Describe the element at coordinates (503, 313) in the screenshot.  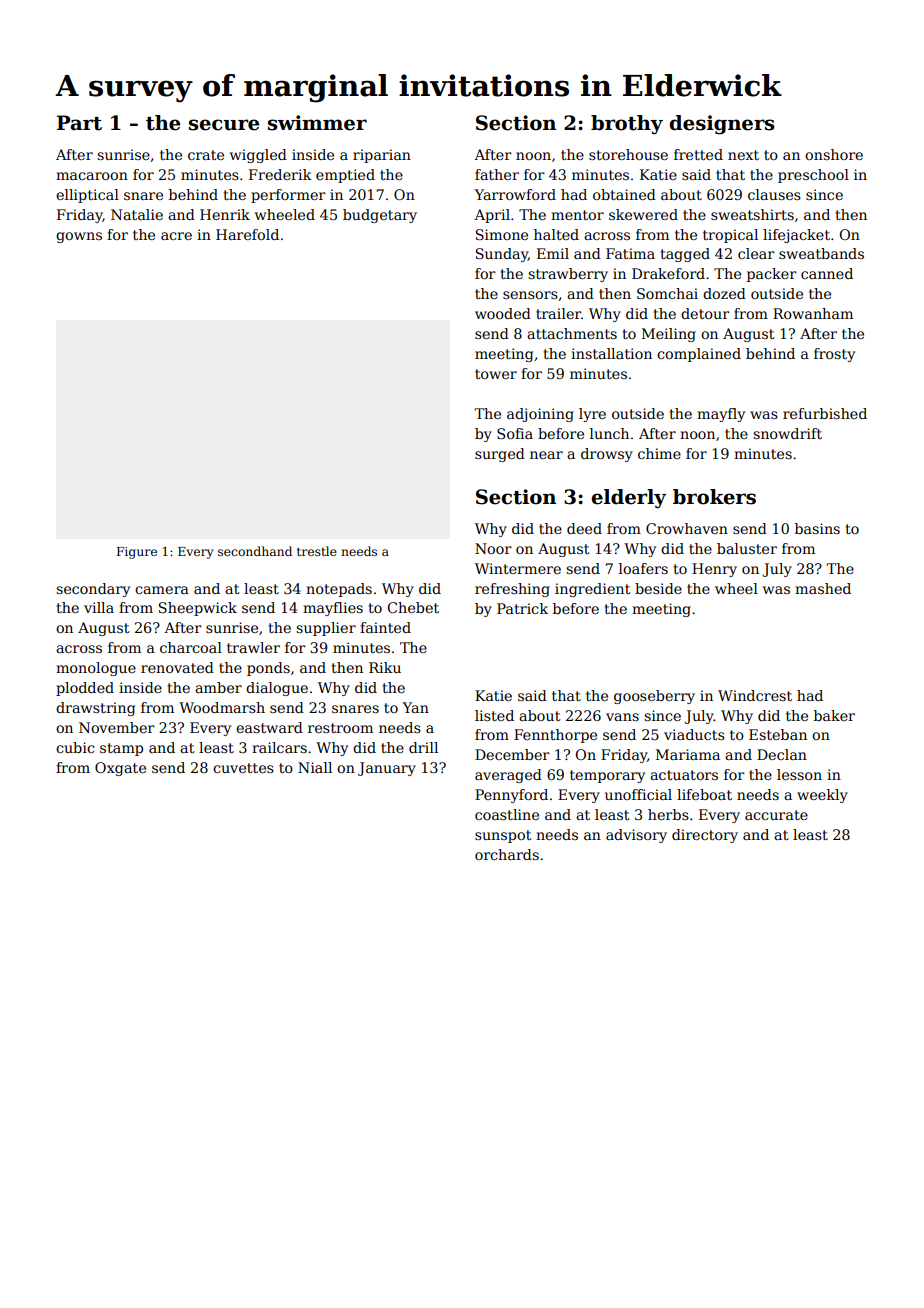
I see `wooded` at that location.
